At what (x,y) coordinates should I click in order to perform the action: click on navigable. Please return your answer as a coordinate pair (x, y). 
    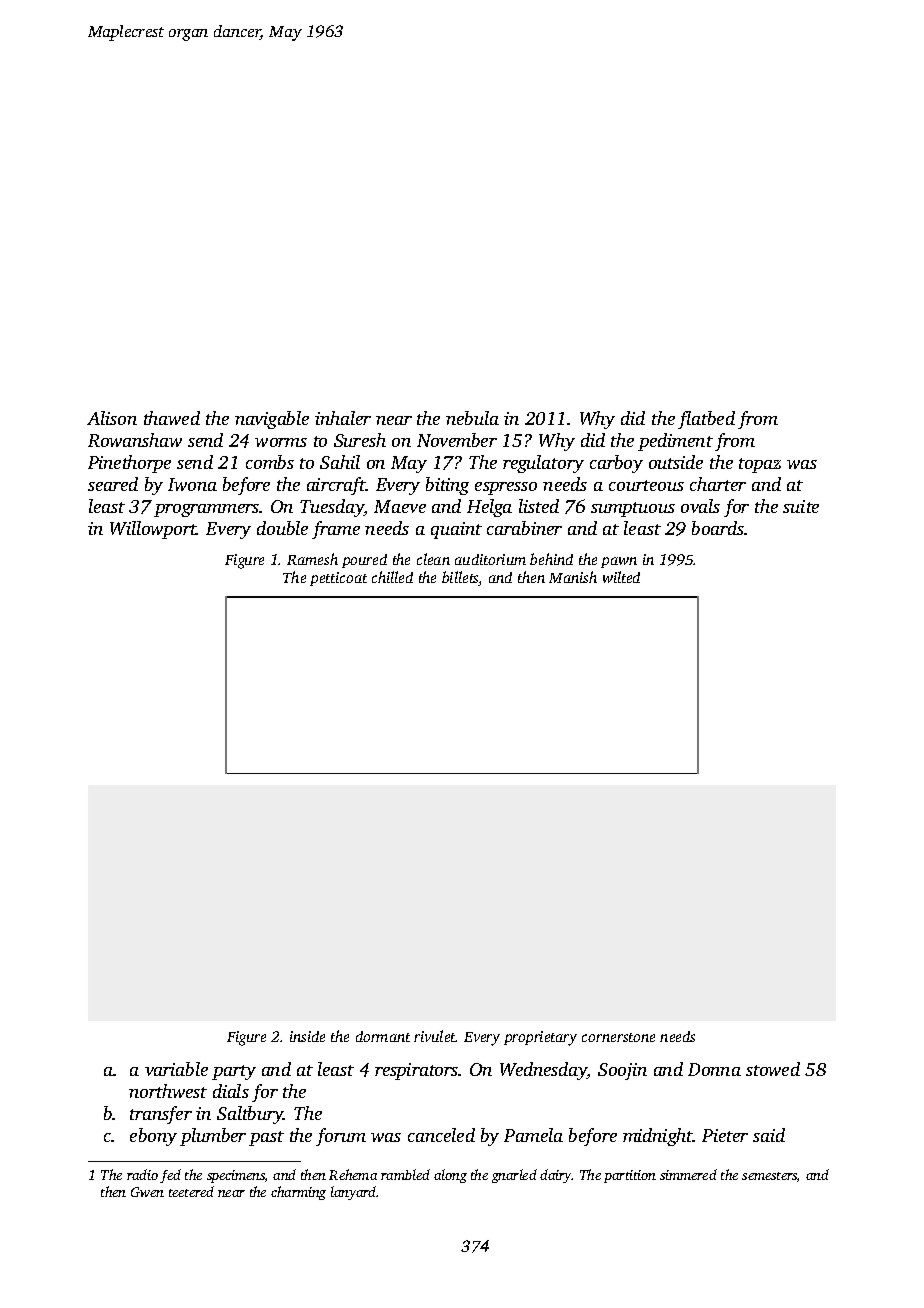
    Looking at the image, I should click on (272, 420).
